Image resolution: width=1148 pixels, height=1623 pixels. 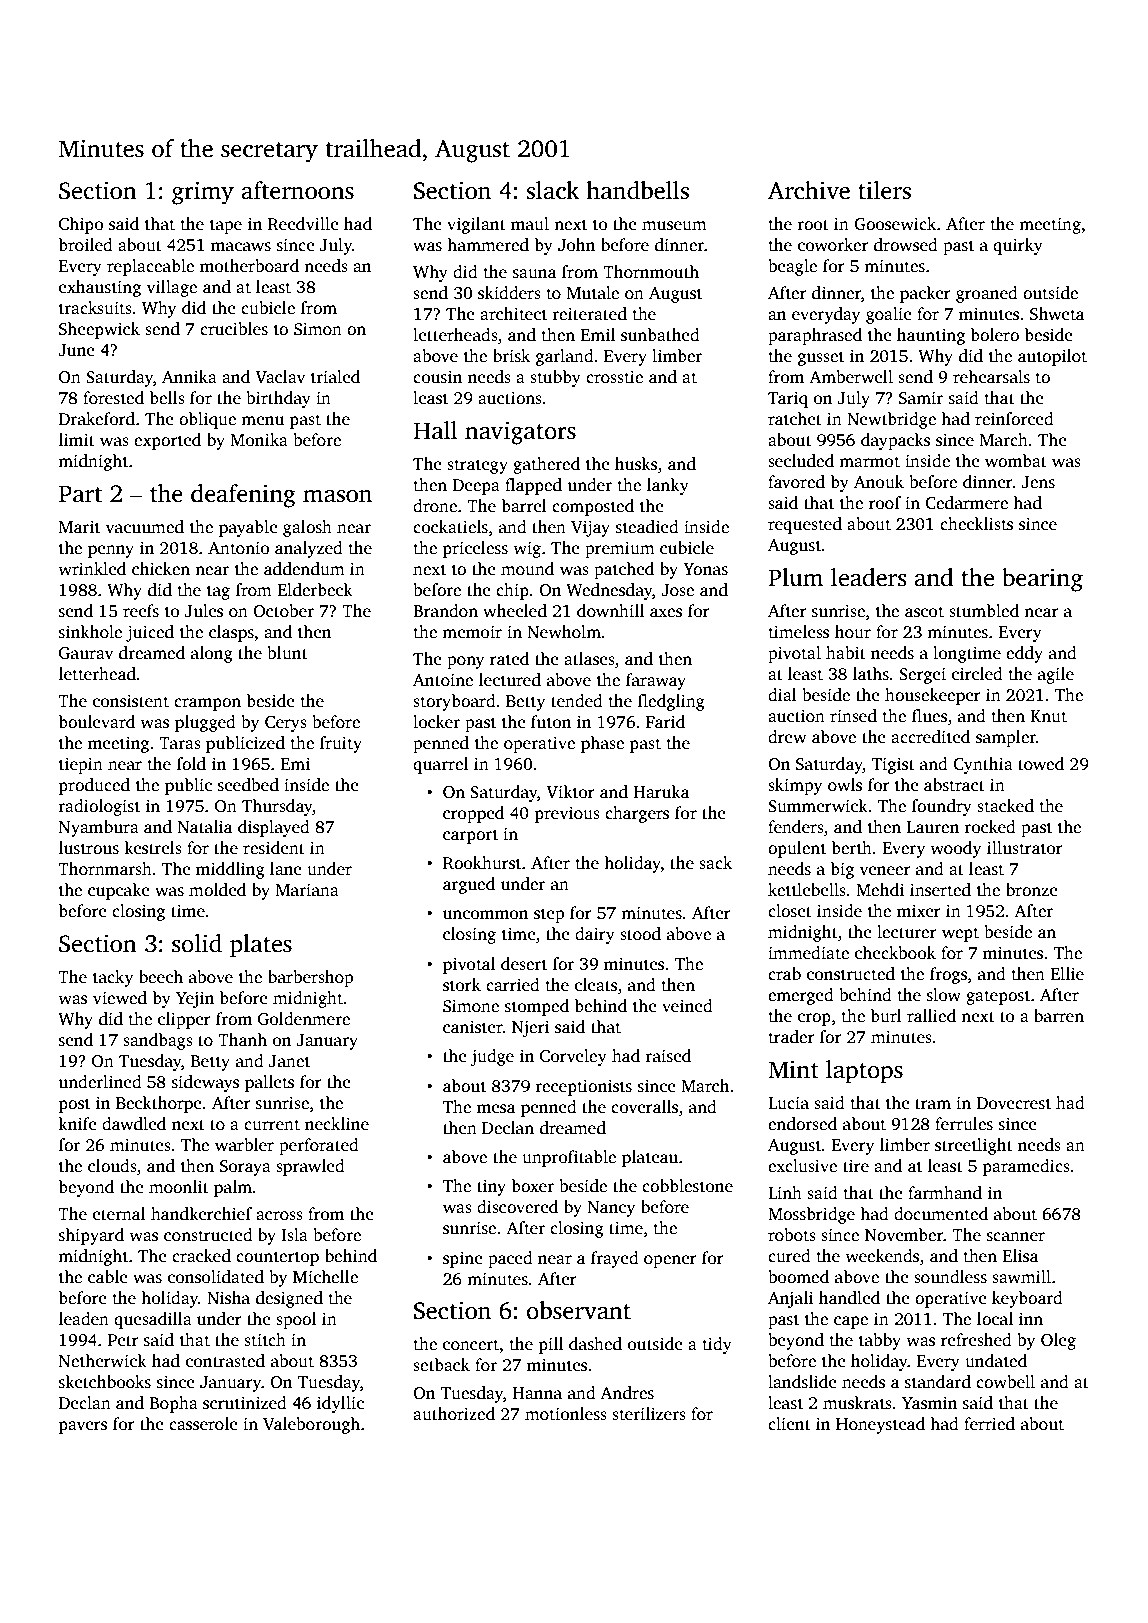 What do you see at coordinates (509, 293) in the document?
I see `skidders` at bounding box center [509, 293].
